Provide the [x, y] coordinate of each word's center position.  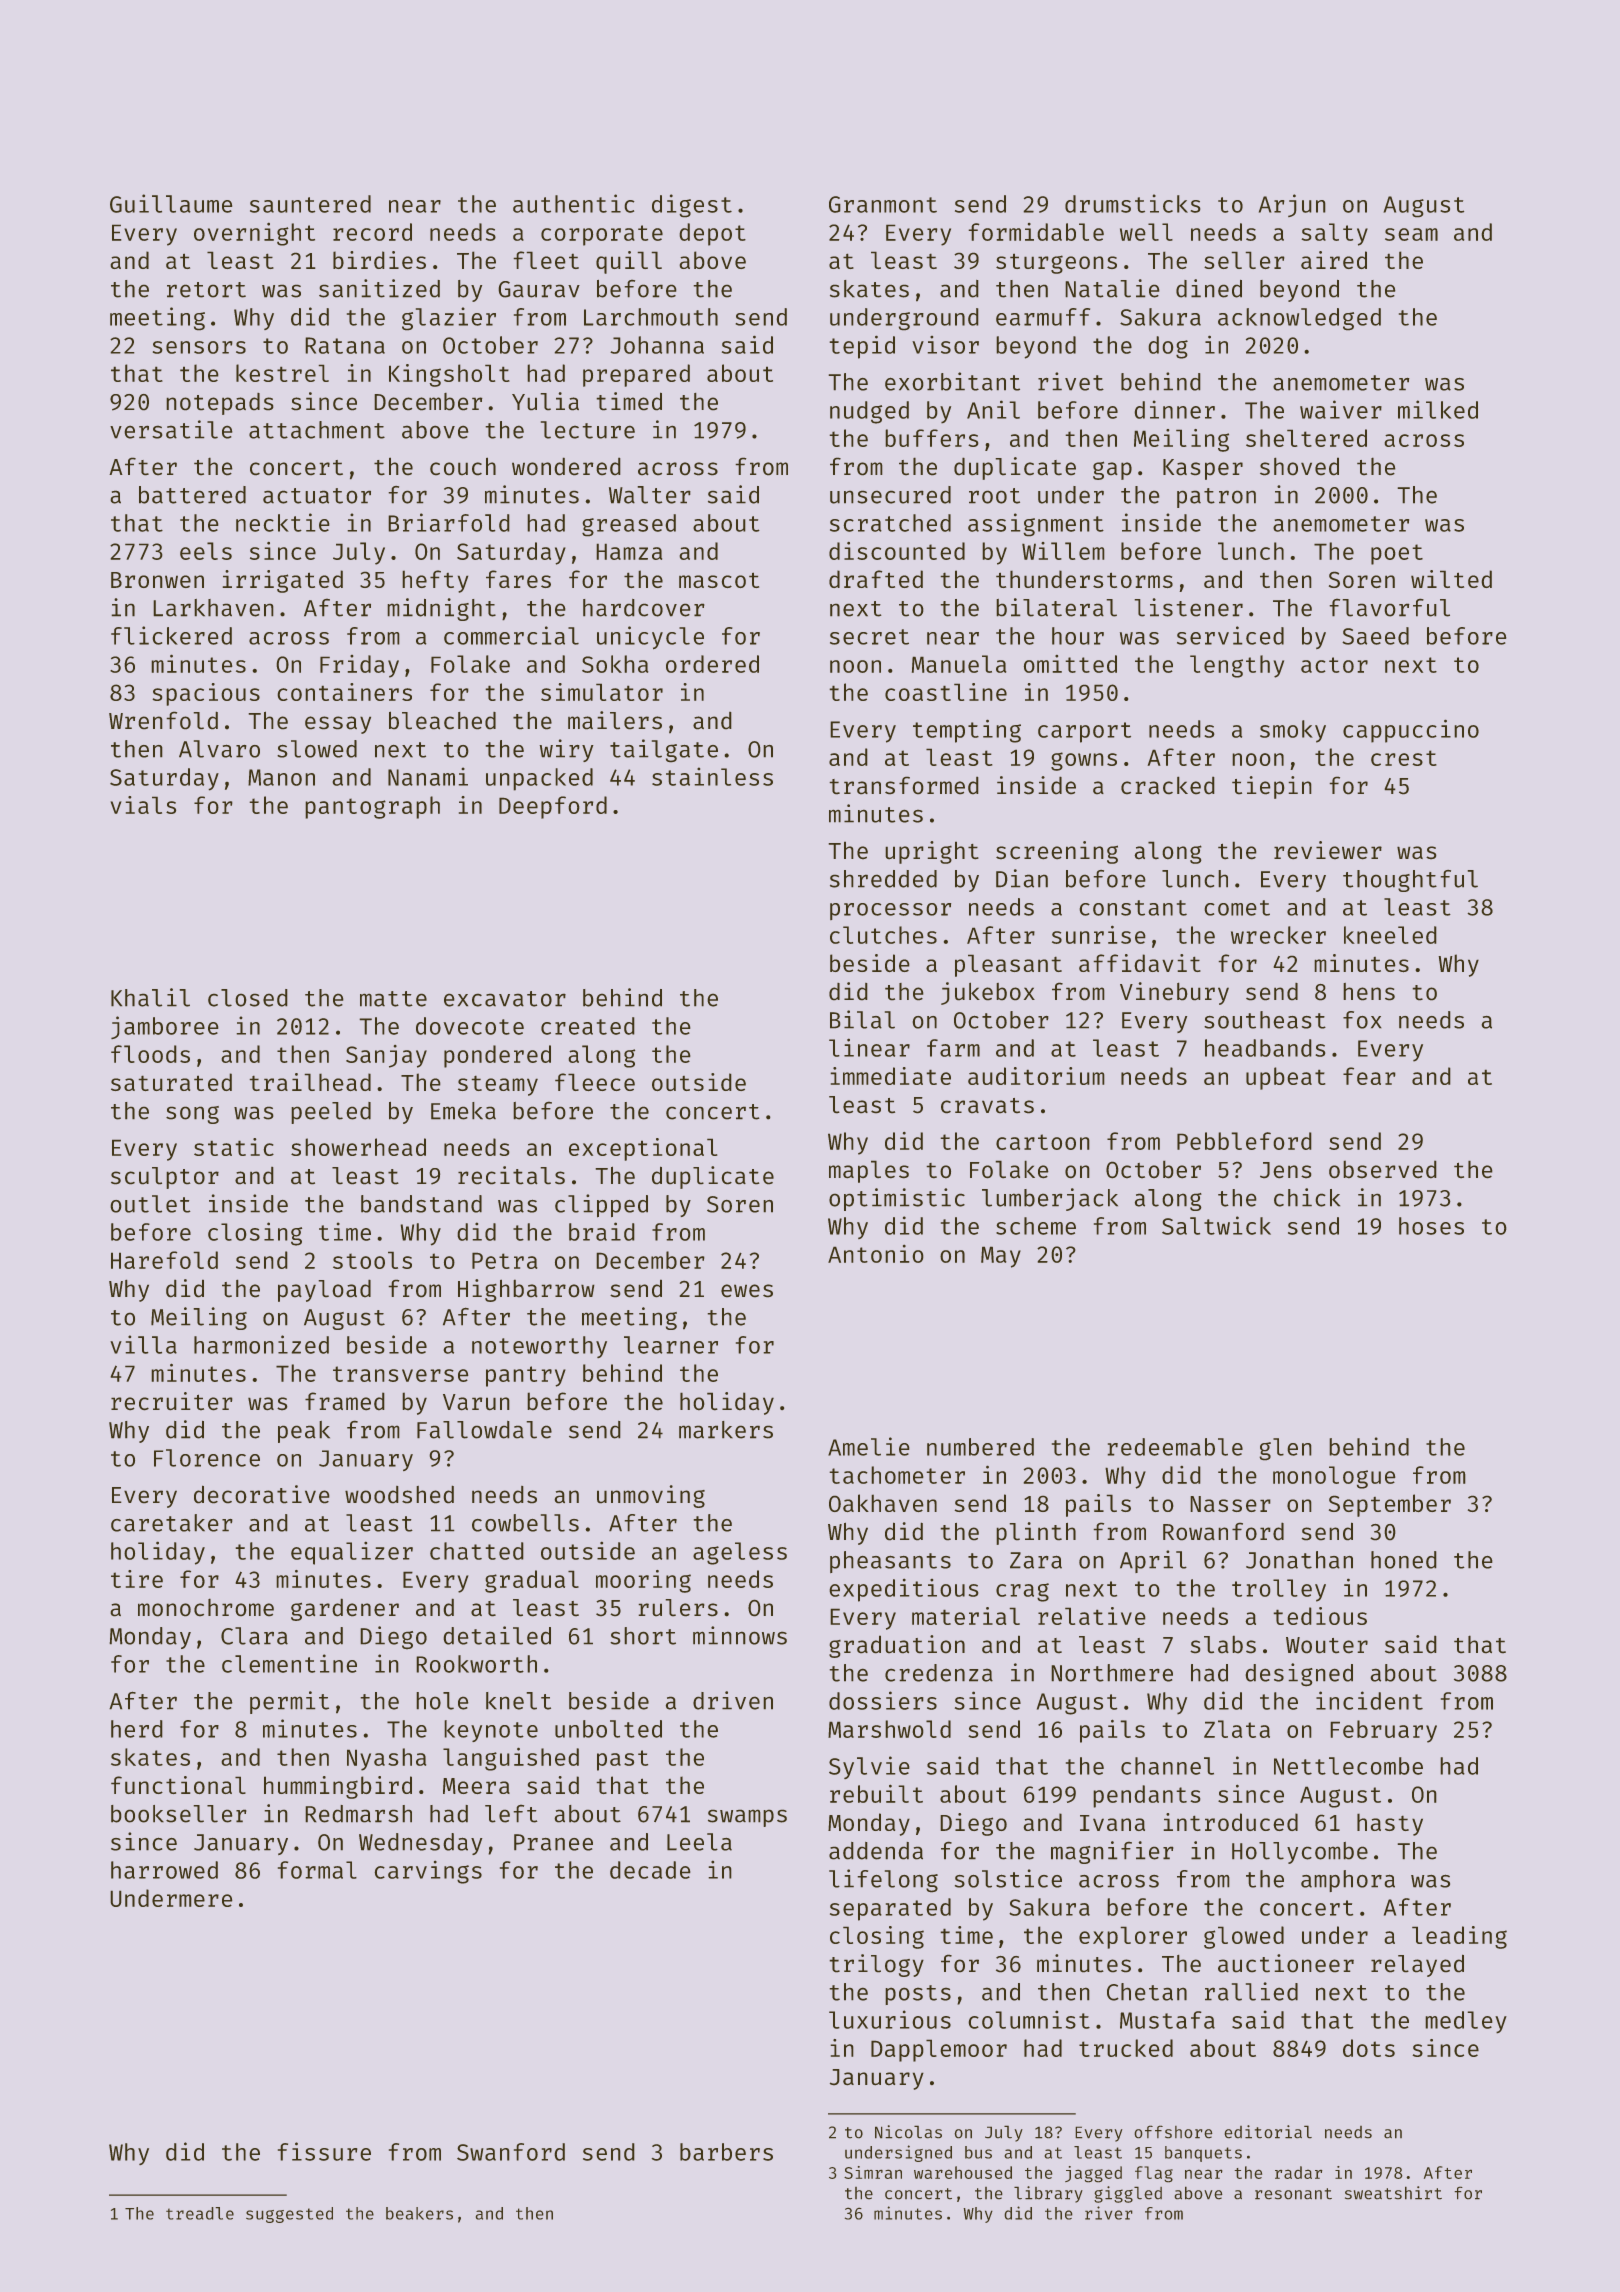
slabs [1223, 1644]
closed [248, 998]
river [1109, 2213]
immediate [890, 1076]
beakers [419, 2213]
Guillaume [171, 203]
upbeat [1286, 1078]
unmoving [651, 1496]
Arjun [1292, 205]
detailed [497, 1635]
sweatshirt [1393, 2193]
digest [692, 206]
